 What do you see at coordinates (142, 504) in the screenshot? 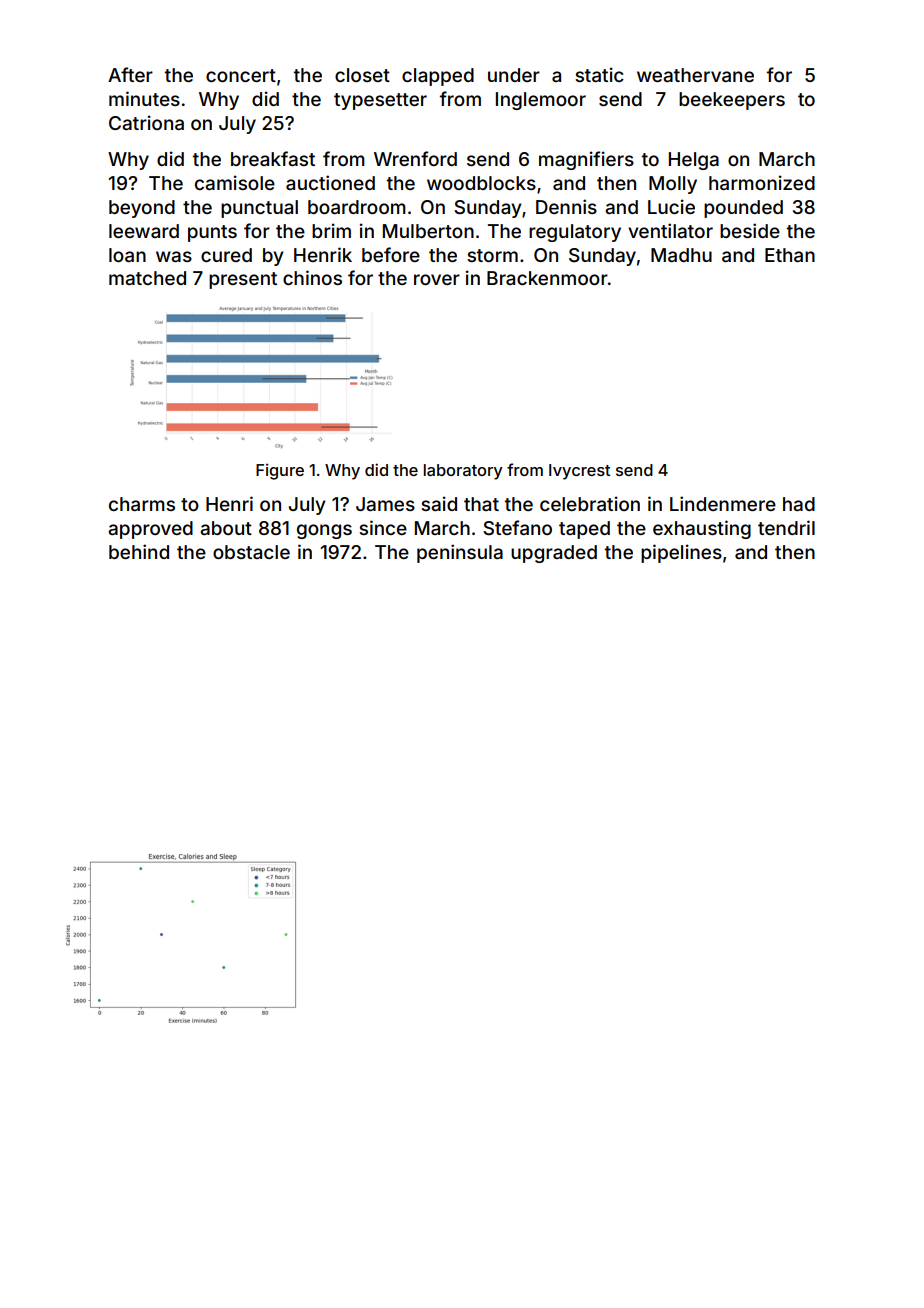
I see `charms` at bounding box center [142, 504].
